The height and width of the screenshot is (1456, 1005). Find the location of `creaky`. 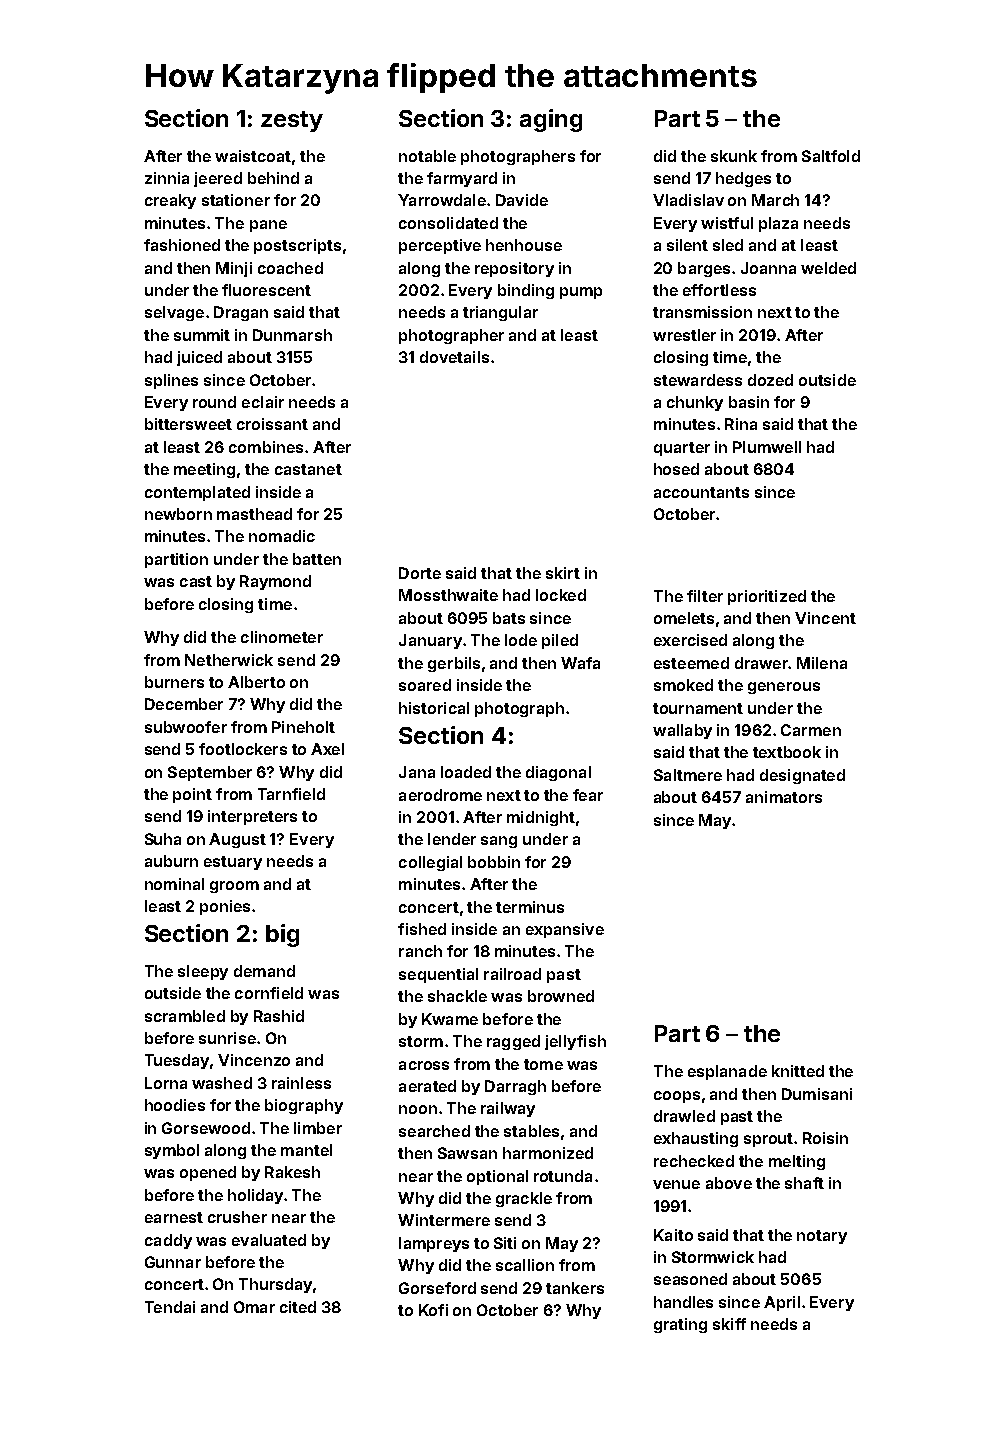

creaky is located at coordinates (170, 201).
